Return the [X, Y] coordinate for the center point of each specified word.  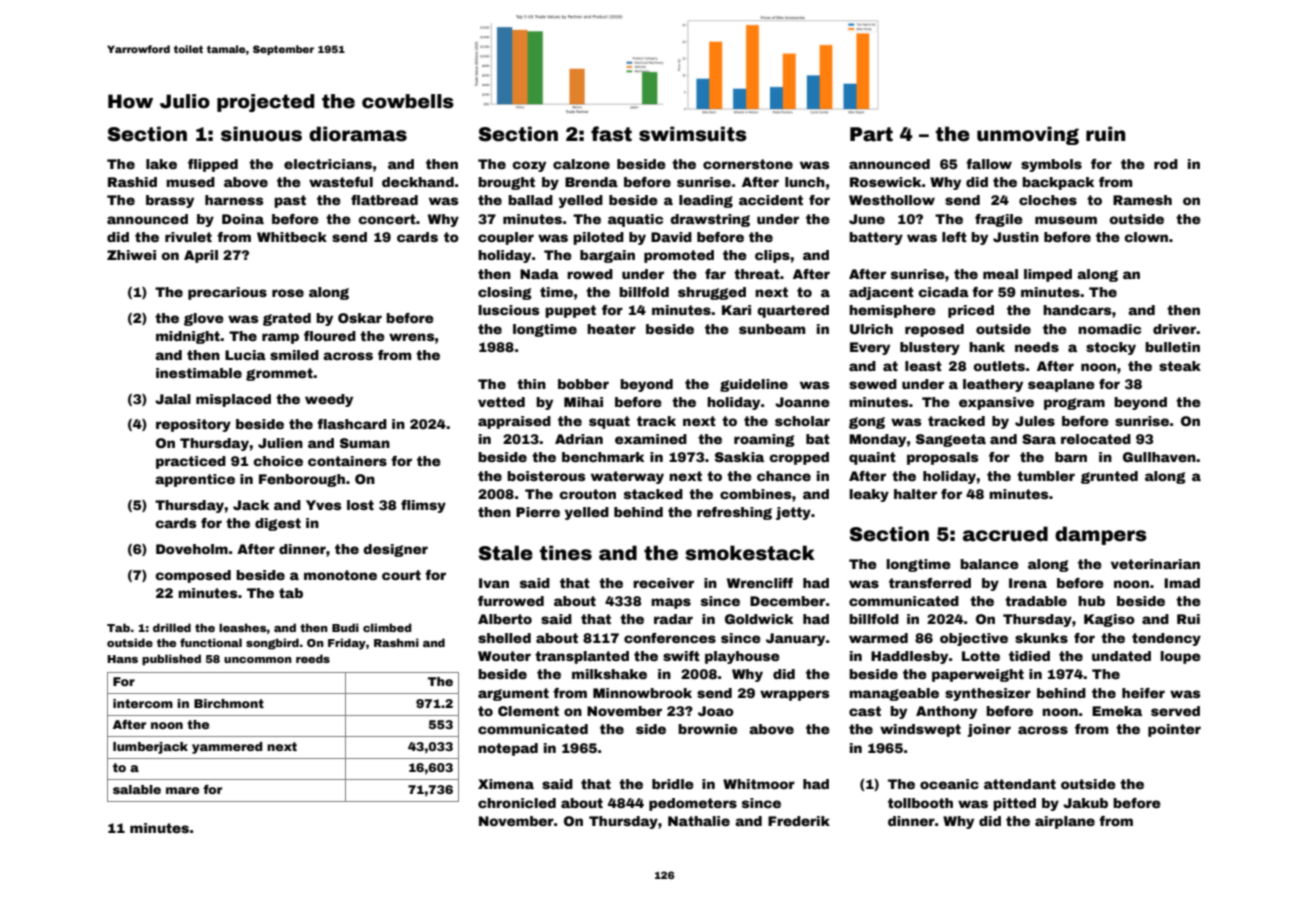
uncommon [258, 660]
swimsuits [693, 134]
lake [161, 164]
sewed [873, 384]
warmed [878, 638]
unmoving [1028, 135]
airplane [1065, 822]
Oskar [360, 318]
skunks [1041, 638]
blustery [930, 348]
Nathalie [699, 821]
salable [137, 789]
